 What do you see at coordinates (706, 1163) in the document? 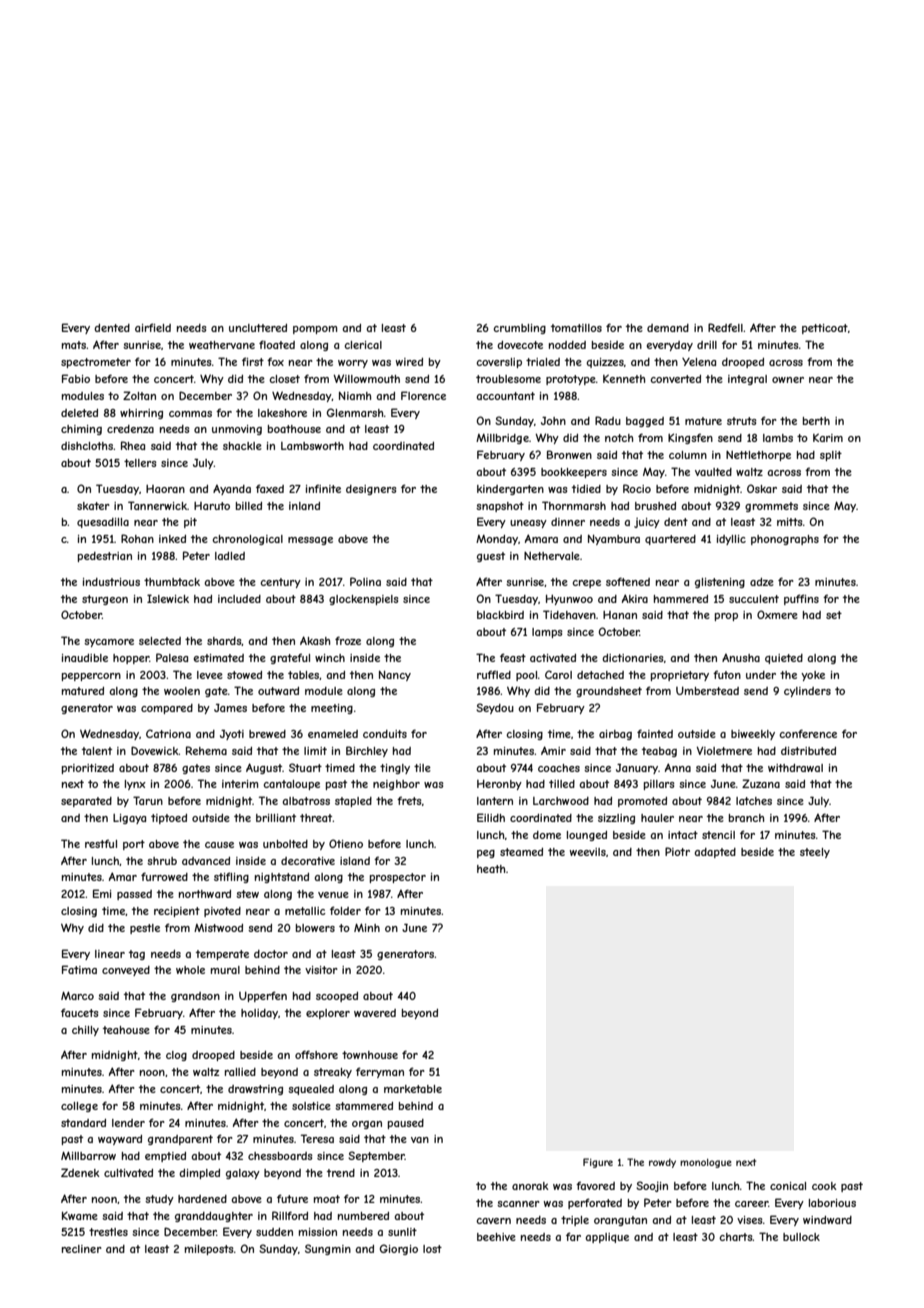
I see `monologue` at bounding box center [706, 1163].
